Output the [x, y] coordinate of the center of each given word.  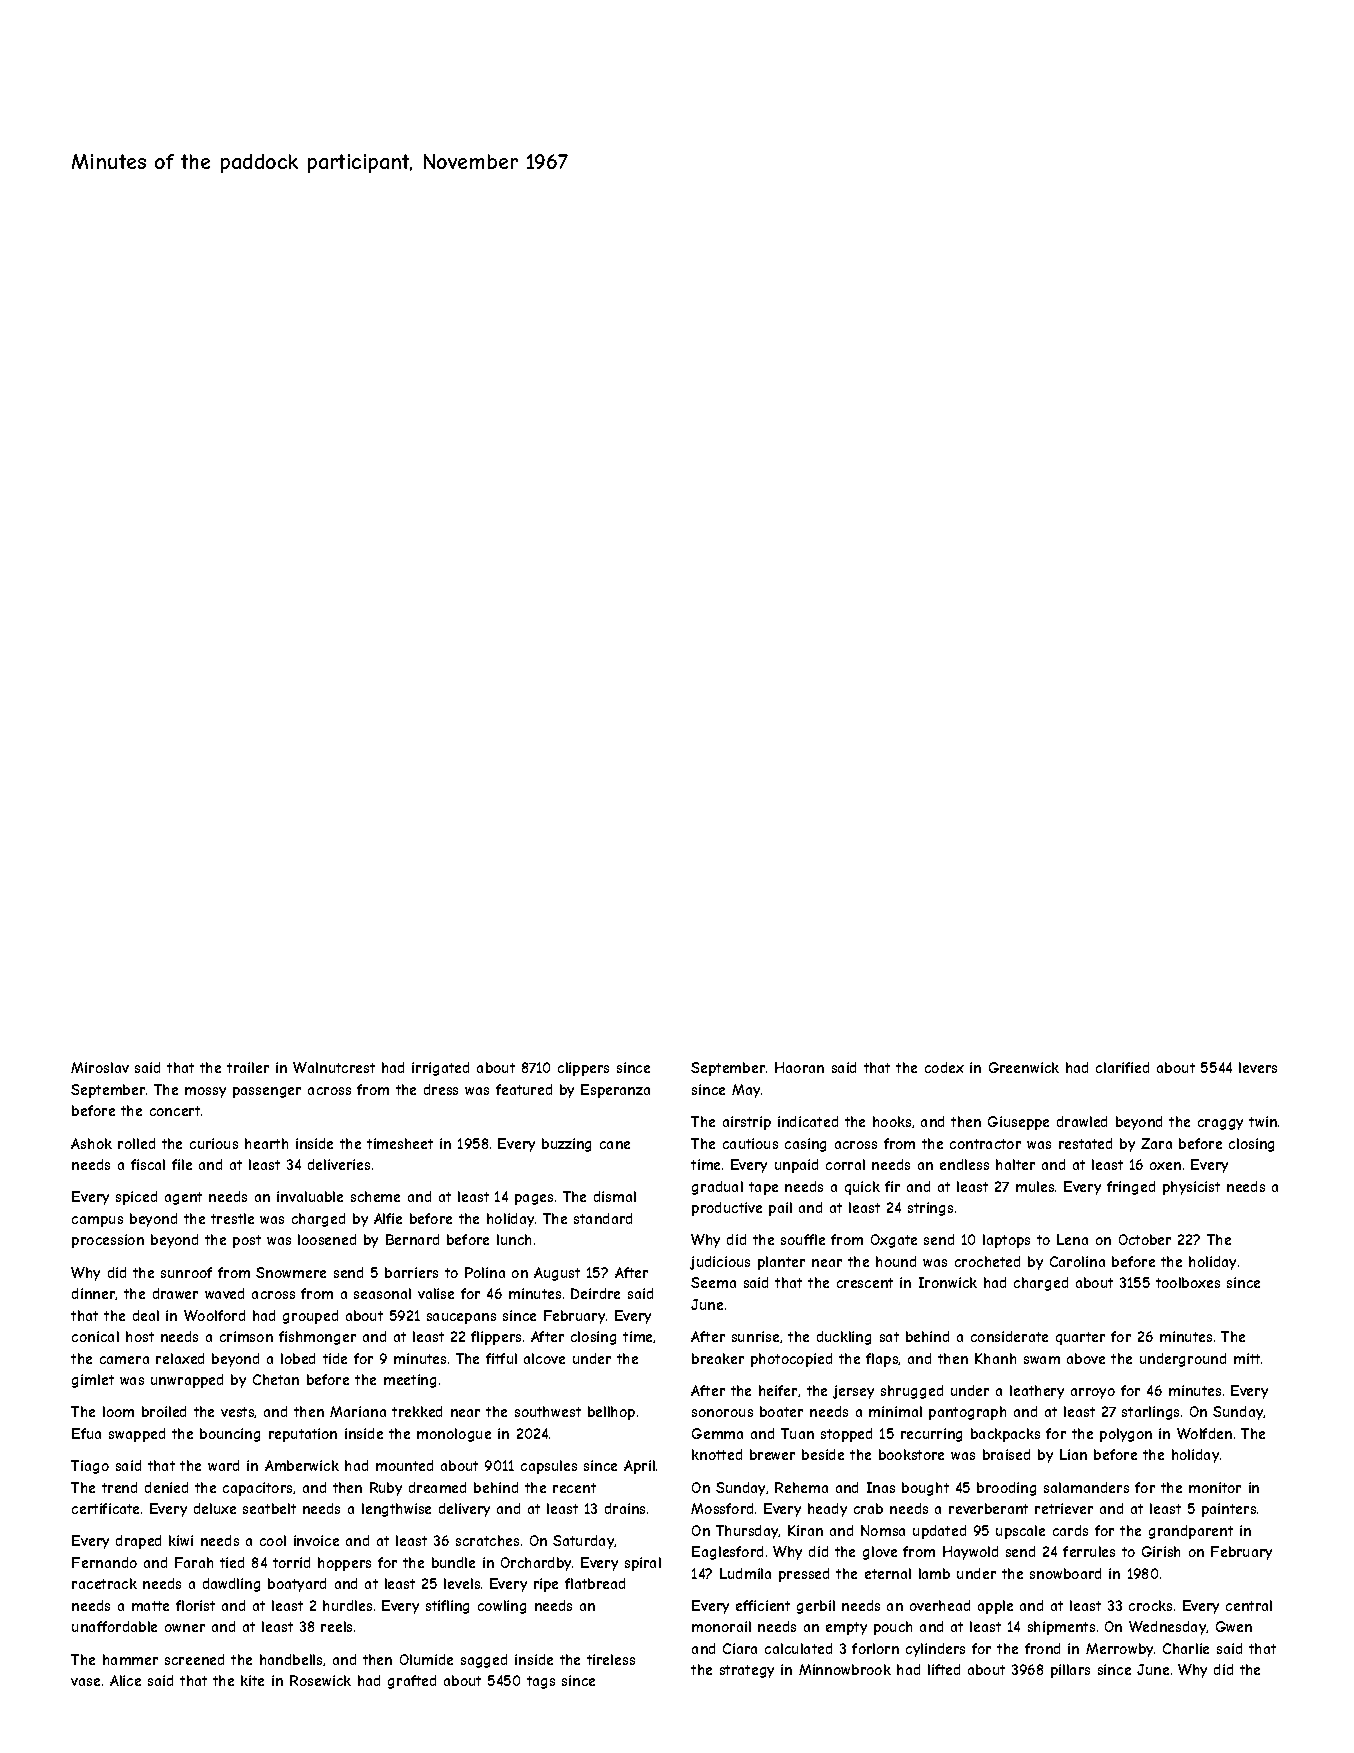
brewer [772, 1454]
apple [995, 1607]
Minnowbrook [845, 1669]
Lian [1073, 1454]
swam [1042, 1360]
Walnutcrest [334, 1067]
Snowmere [291, 1272]
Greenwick [1024, 1067]
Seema [713, 1282]
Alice [125, 1680]
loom [118, 1411]
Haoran [799, 1067]
